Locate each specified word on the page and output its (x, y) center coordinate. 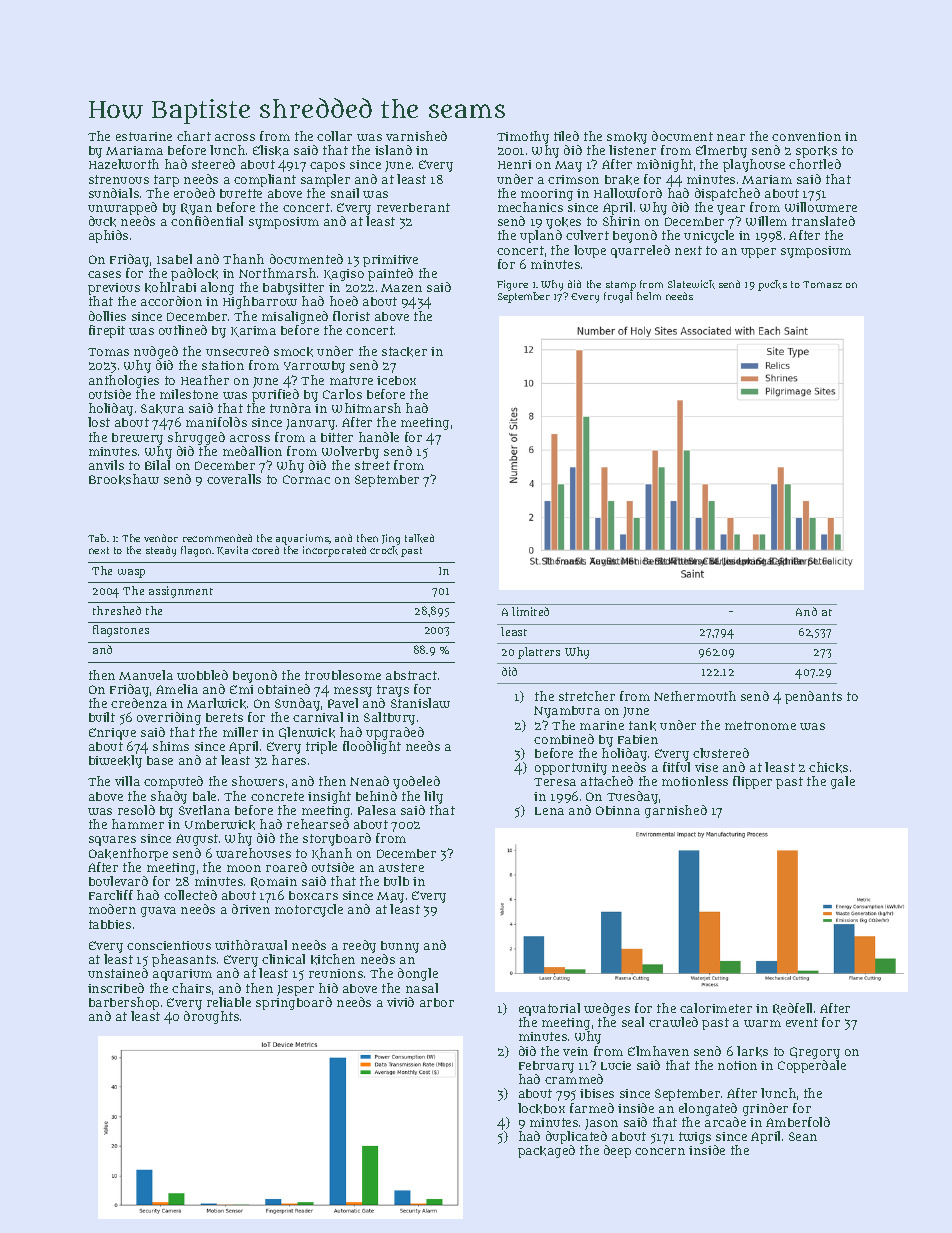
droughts (211, 1017)
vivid (400, 1002)
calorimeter (716, 1008)
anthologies (124, 381)
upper (758, 253)
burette (241, 193)
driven (251, 909)
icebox (396, 380)
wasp (131, 573)
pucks (772, 285)
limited (530, 611)
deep (617, 1151)
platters (539, 653)
